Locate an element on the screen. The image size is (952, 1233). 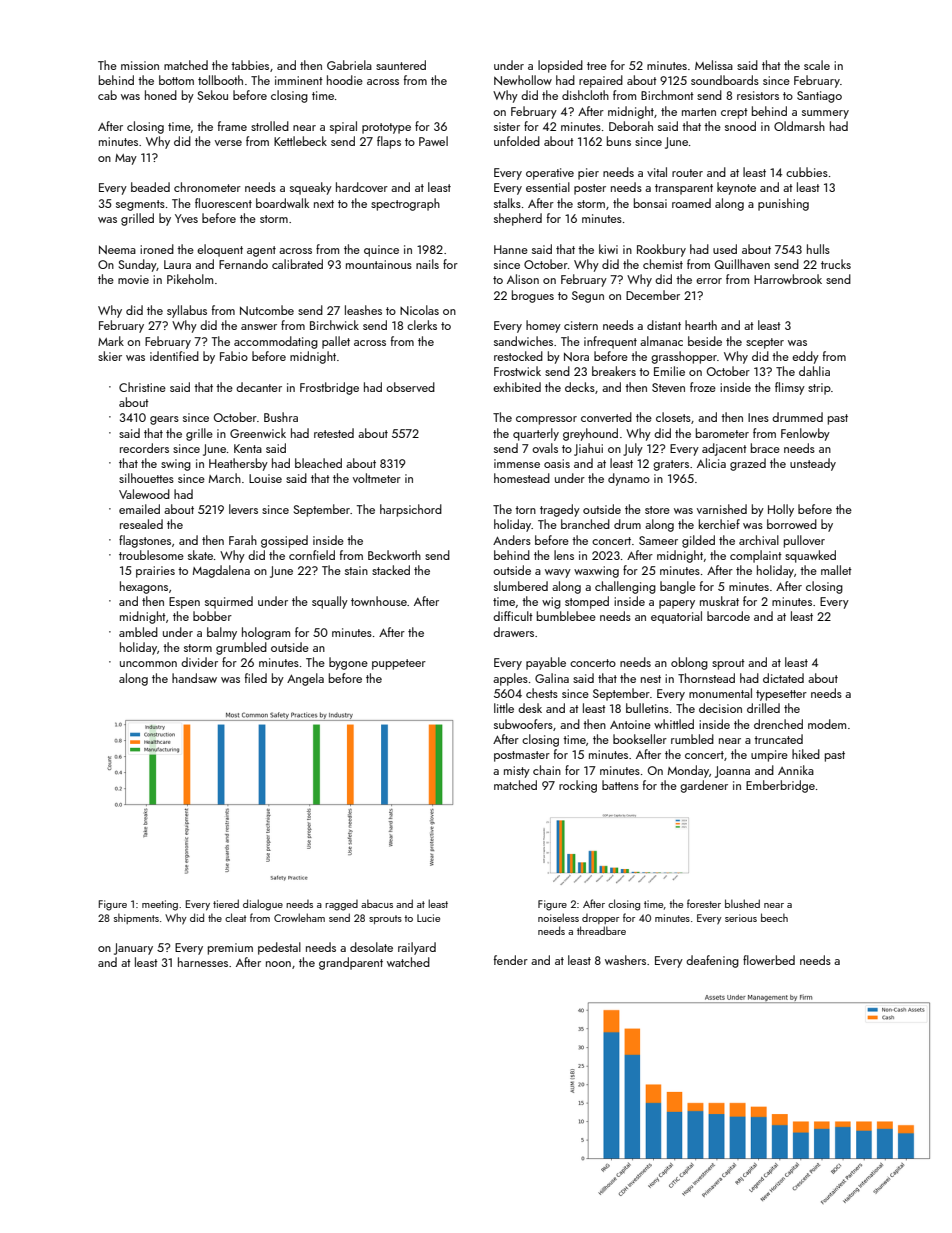
sauntered is located at coordinates (401, 65).
